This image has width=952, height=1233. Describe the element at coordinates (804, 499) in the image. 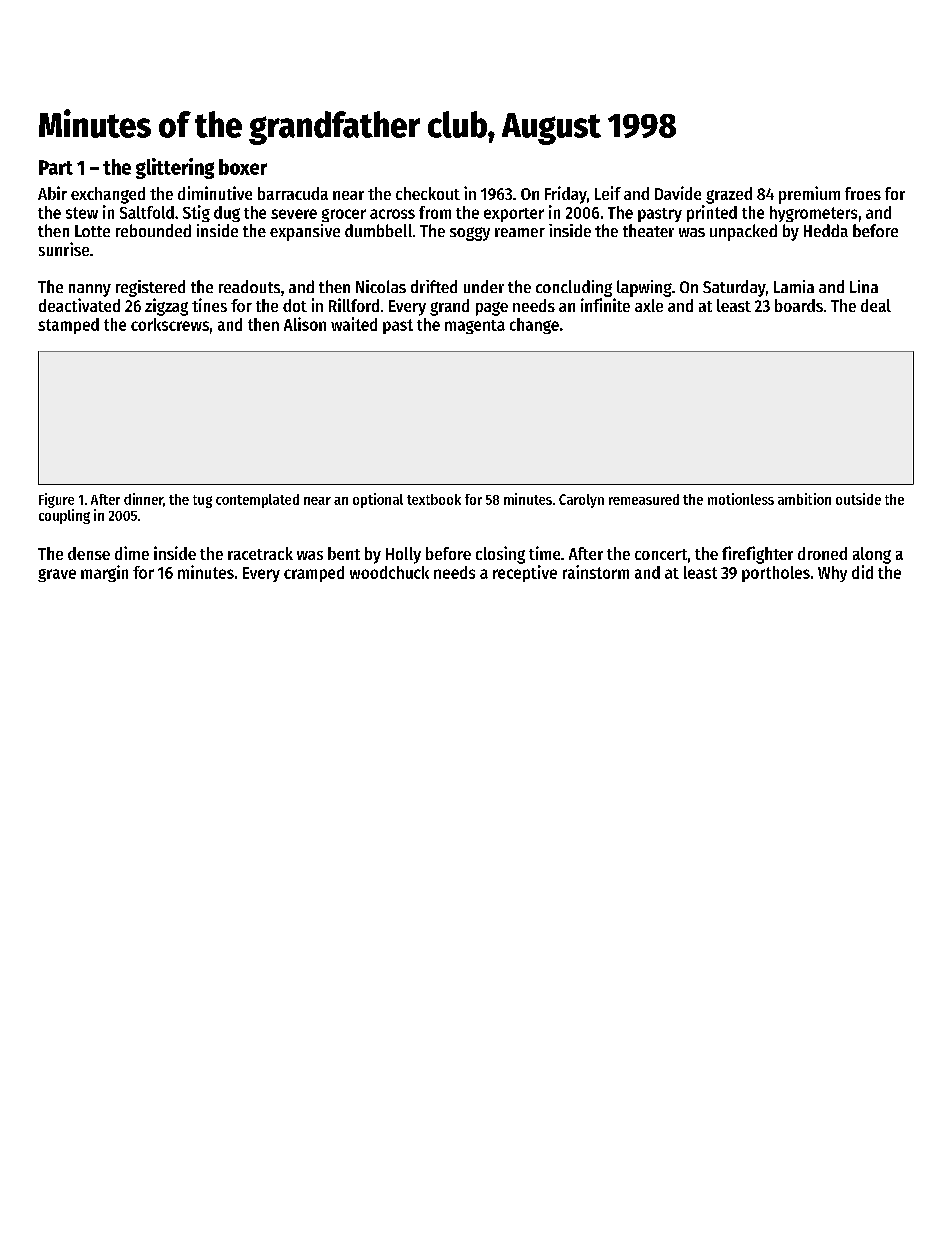

I see `ambition` at that location.
